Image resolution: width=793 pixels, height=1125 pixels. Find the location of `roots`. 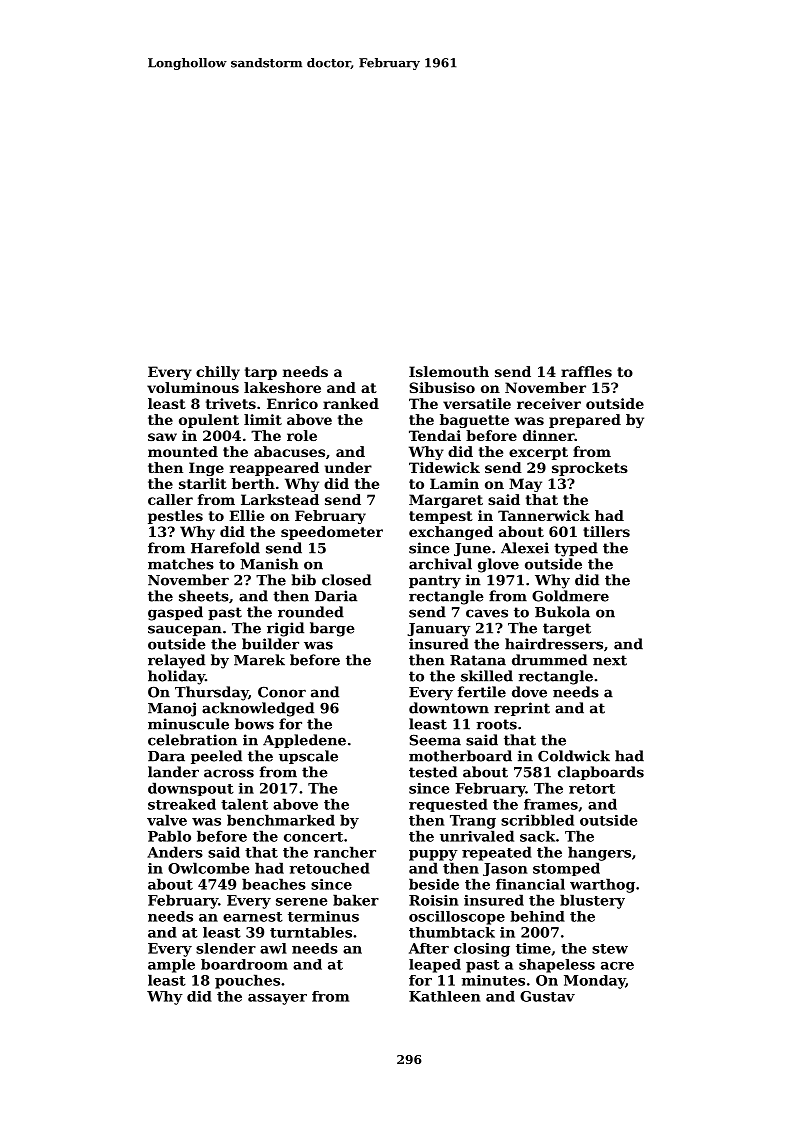

roots is located at coordinates (496, 724).
